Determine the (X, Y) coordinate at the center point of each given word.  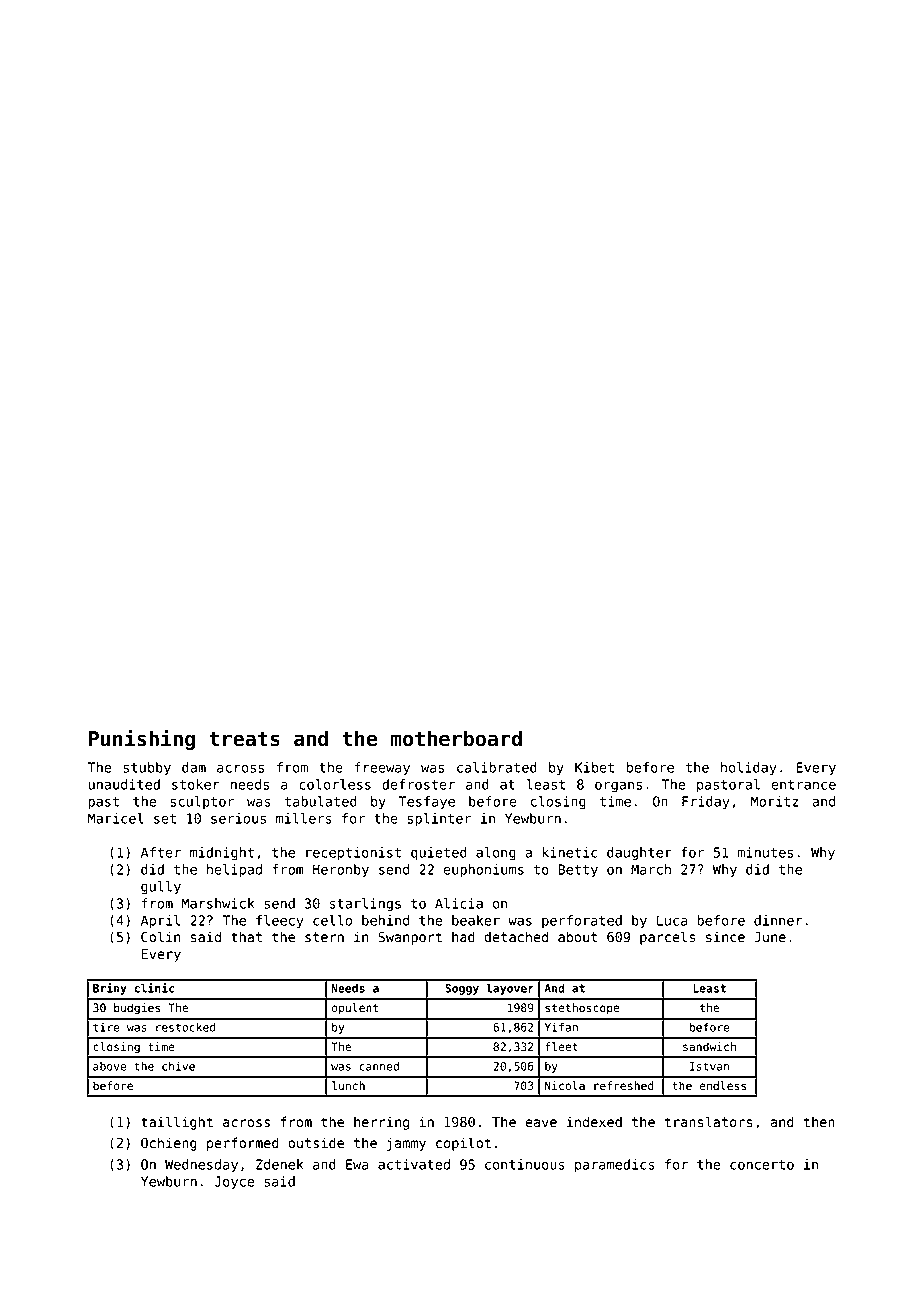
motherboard (456, 738)
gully (161, 888)
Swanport (410, 938)
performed (243, 1144)
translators (709, 1122)
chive (178, 1066)
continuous (525, 1164)
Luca (672, 920)
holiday (749, 769)
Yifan (561, 1027)
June (770, 937)
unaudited (124, 784)
